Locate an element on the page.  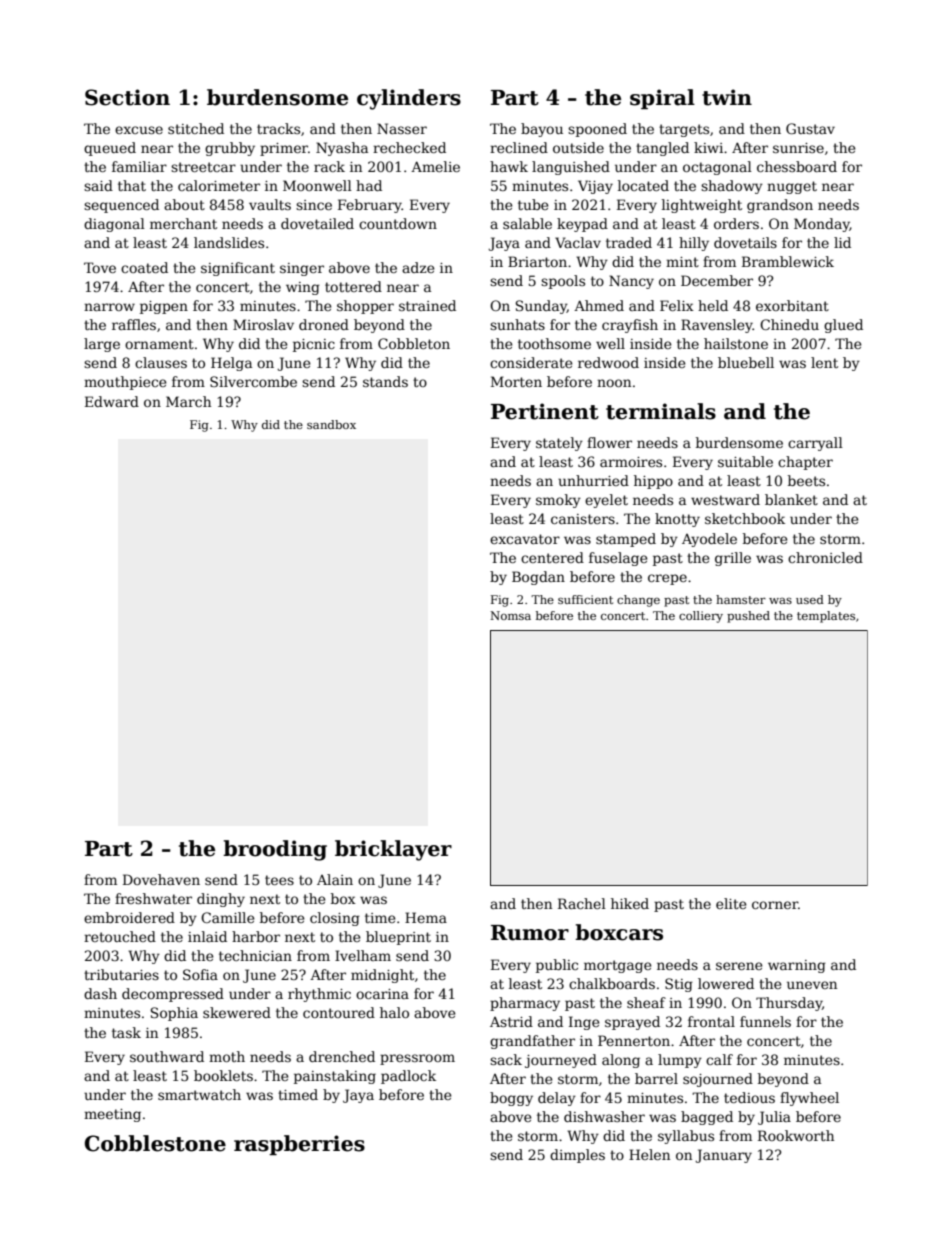
templates is located at coordinates (826, 617).
